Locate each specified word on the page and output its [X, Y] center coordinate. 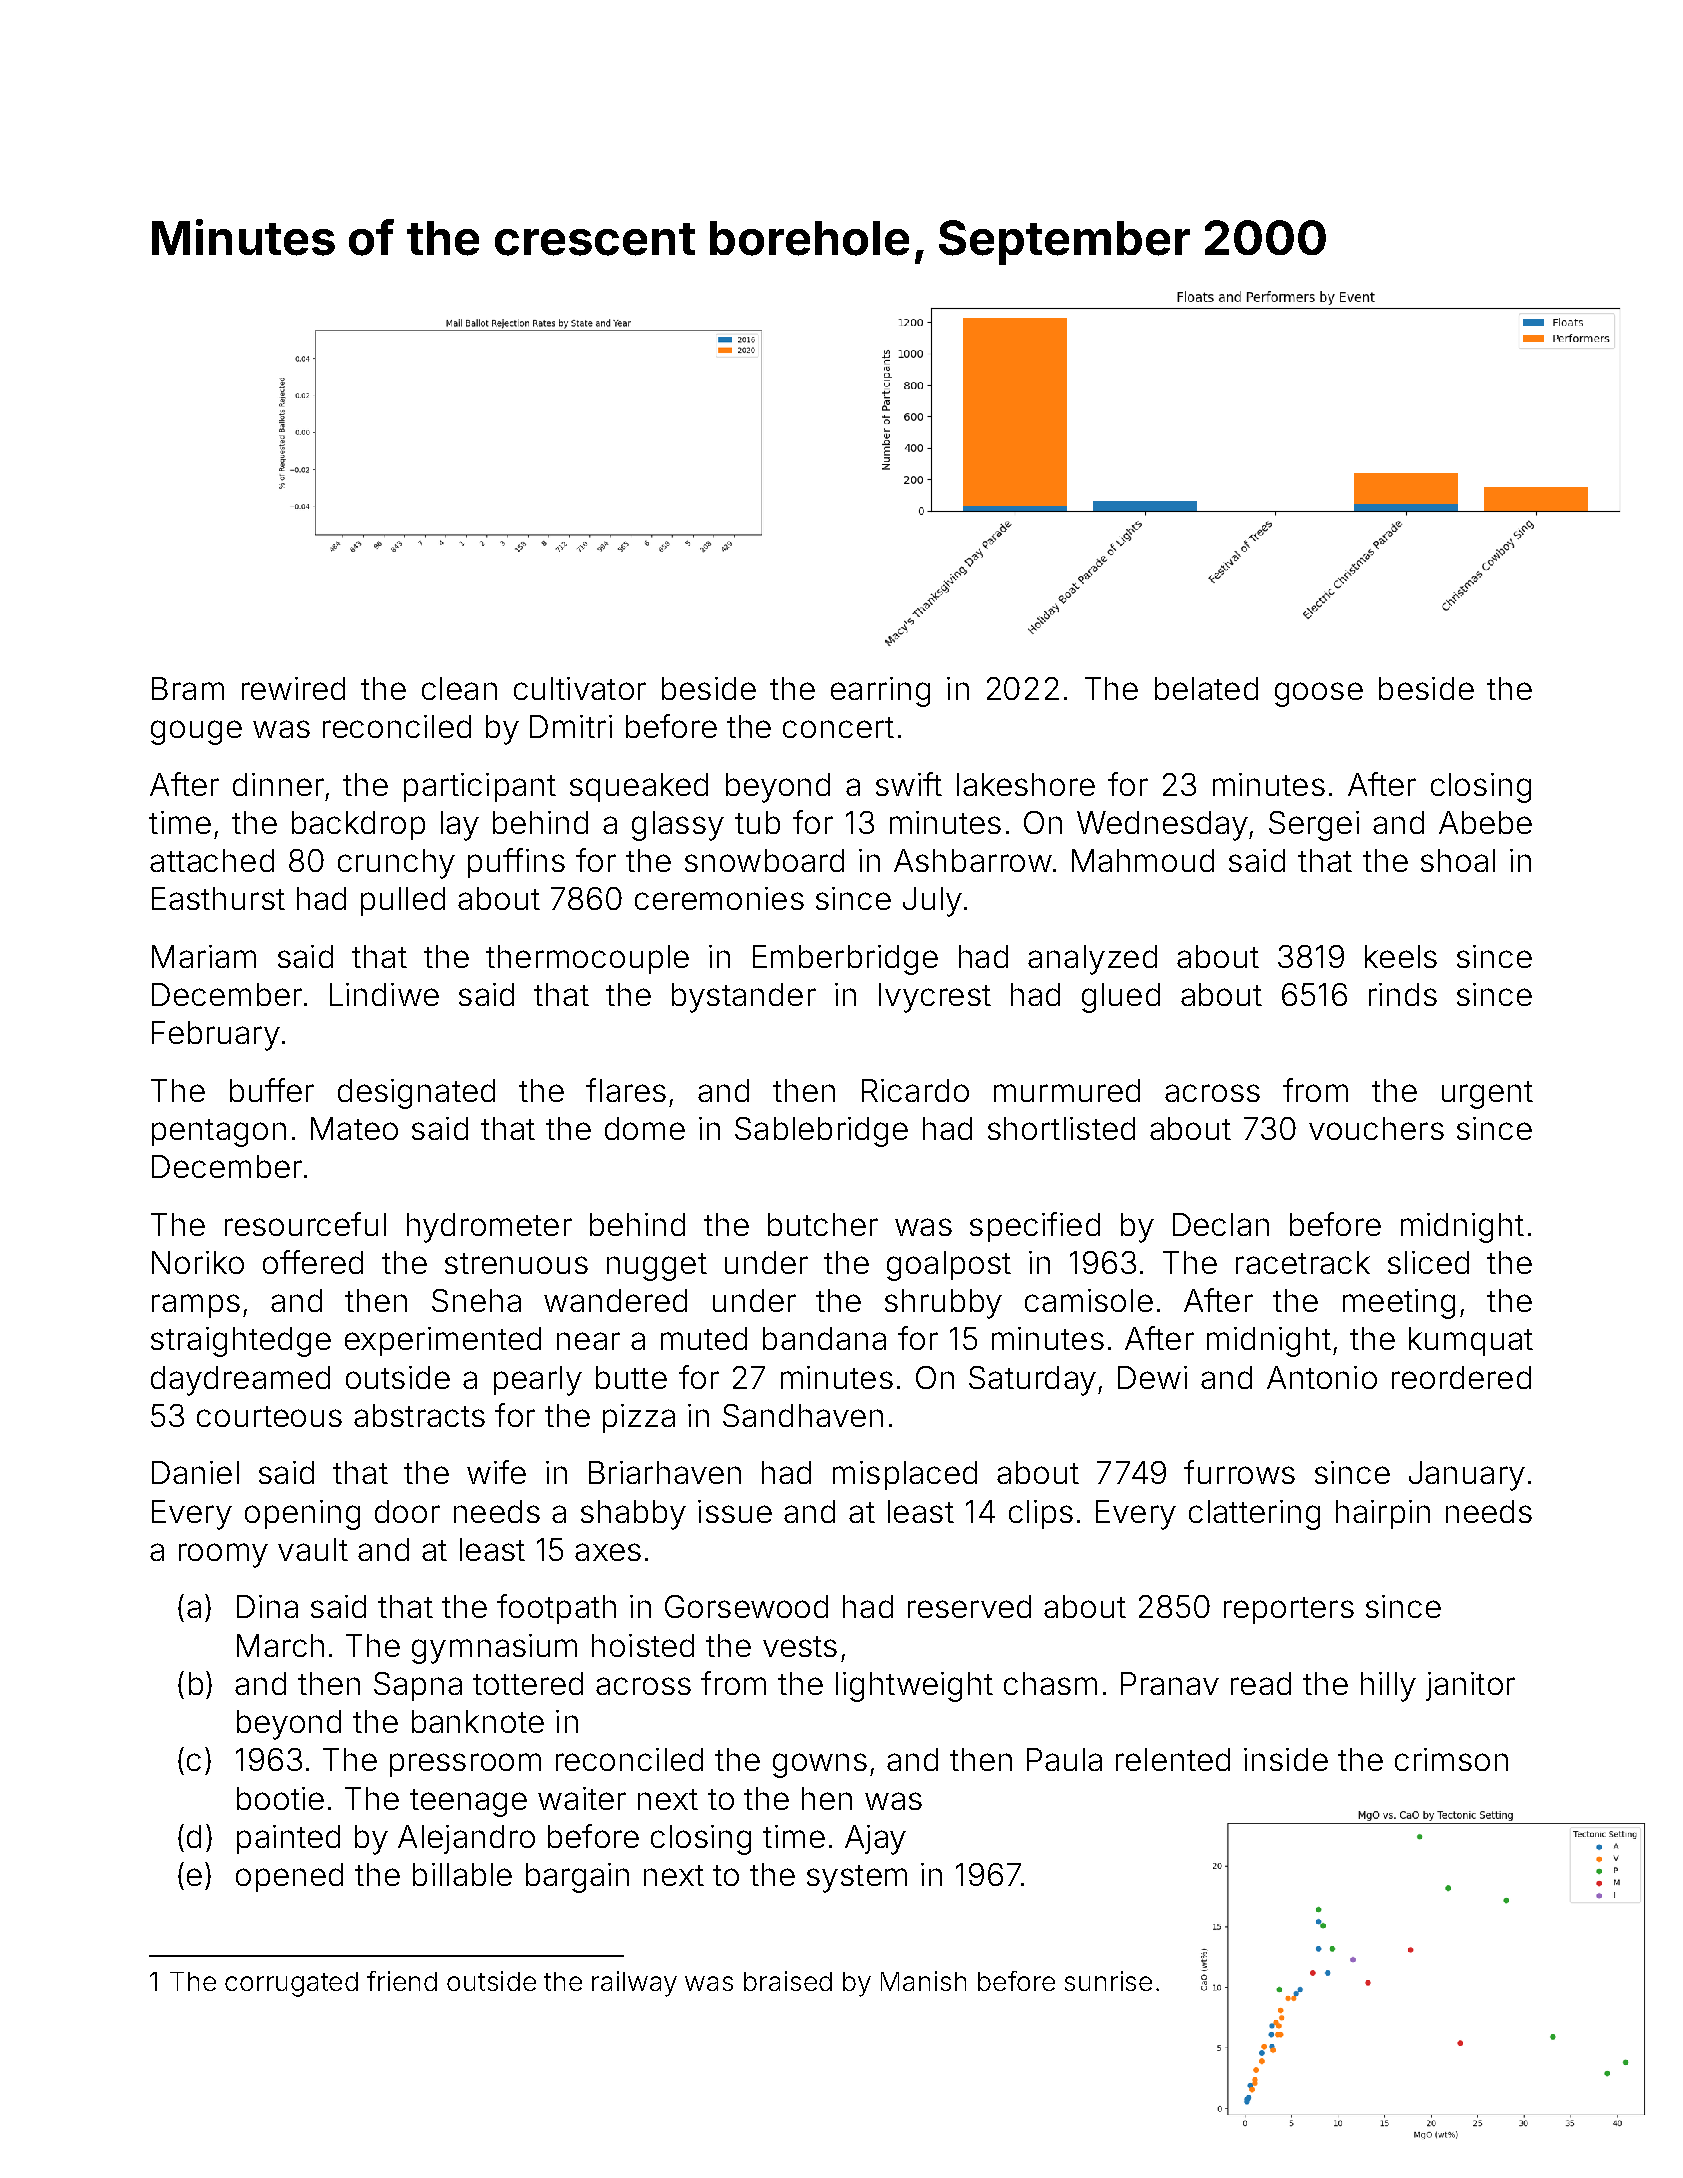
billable [462, 1874]
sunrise [1108, 1981]
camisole [1089, 1300]
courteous [269, 1416]
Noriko [198, 1262]
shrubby [943, 1304]
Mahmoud [1143, 860]
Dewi [1152, 1377]
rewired [293, 688]
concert [838, 727]
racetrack [1303, 1262]
